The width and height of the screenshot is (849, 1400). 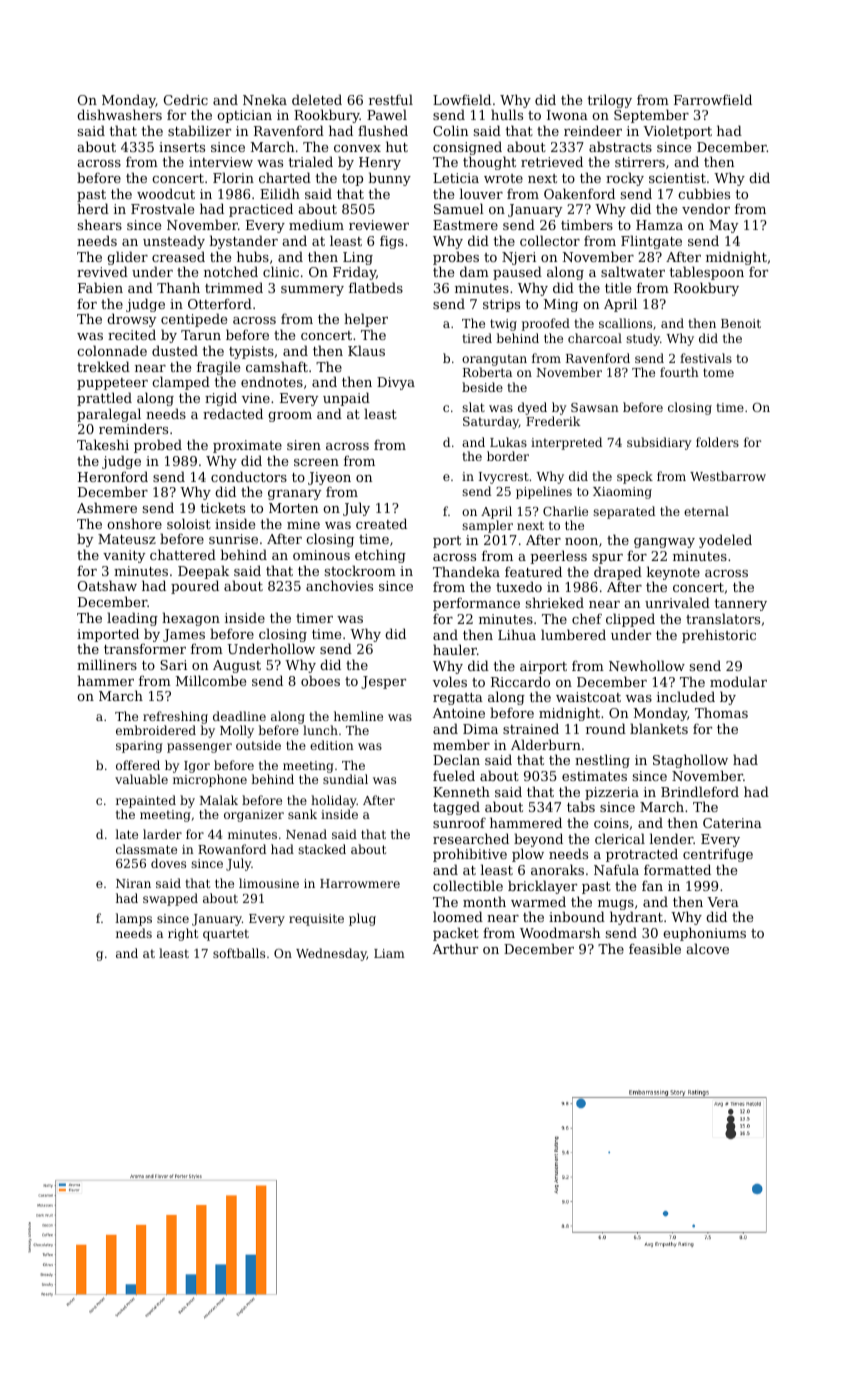 What do you see at coordinates (133, 919) in the screenshot?
I see `lamps` at bounding box center [133, 919].
